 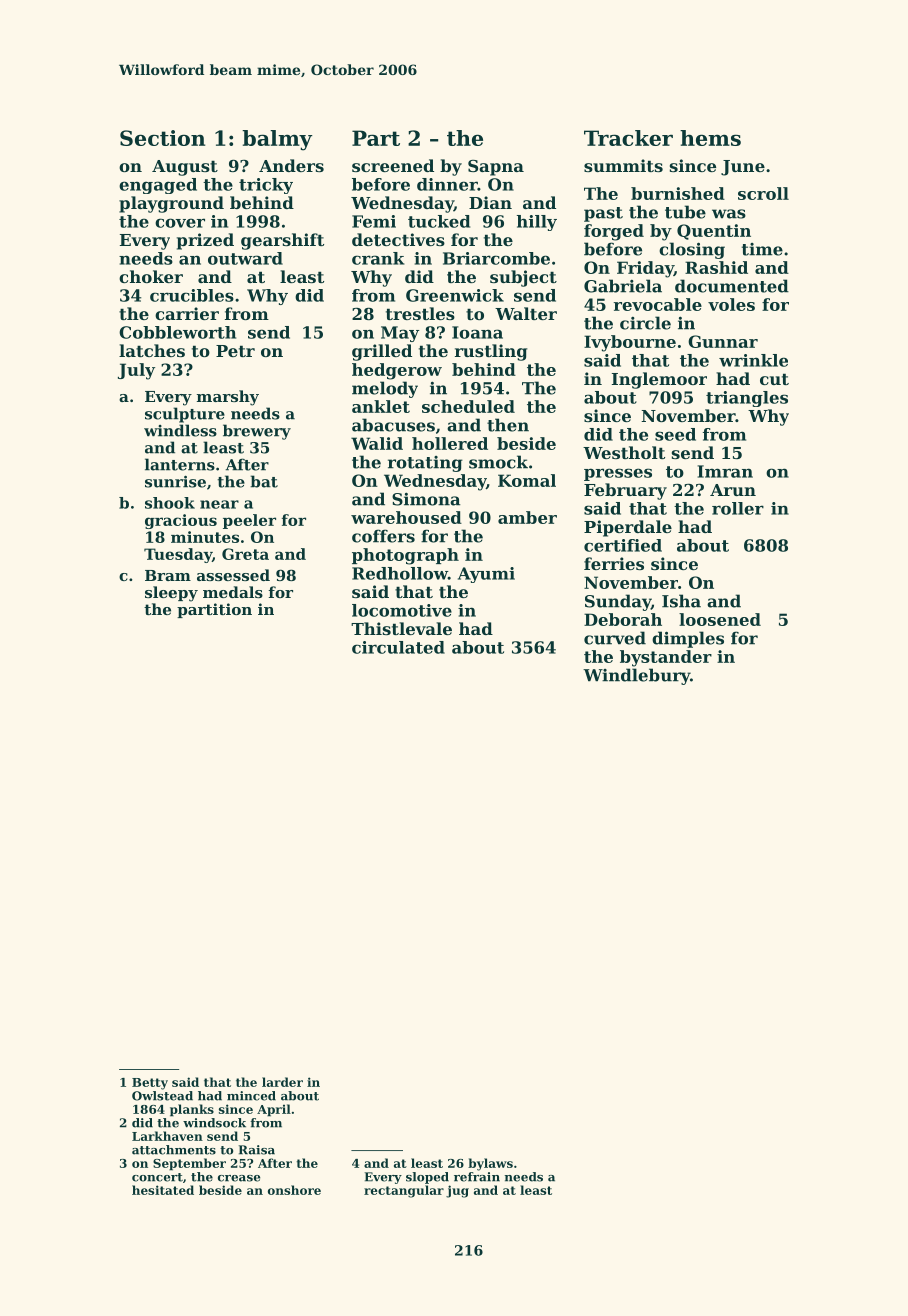 I want to click on forged, so click(x=614, y=232).
